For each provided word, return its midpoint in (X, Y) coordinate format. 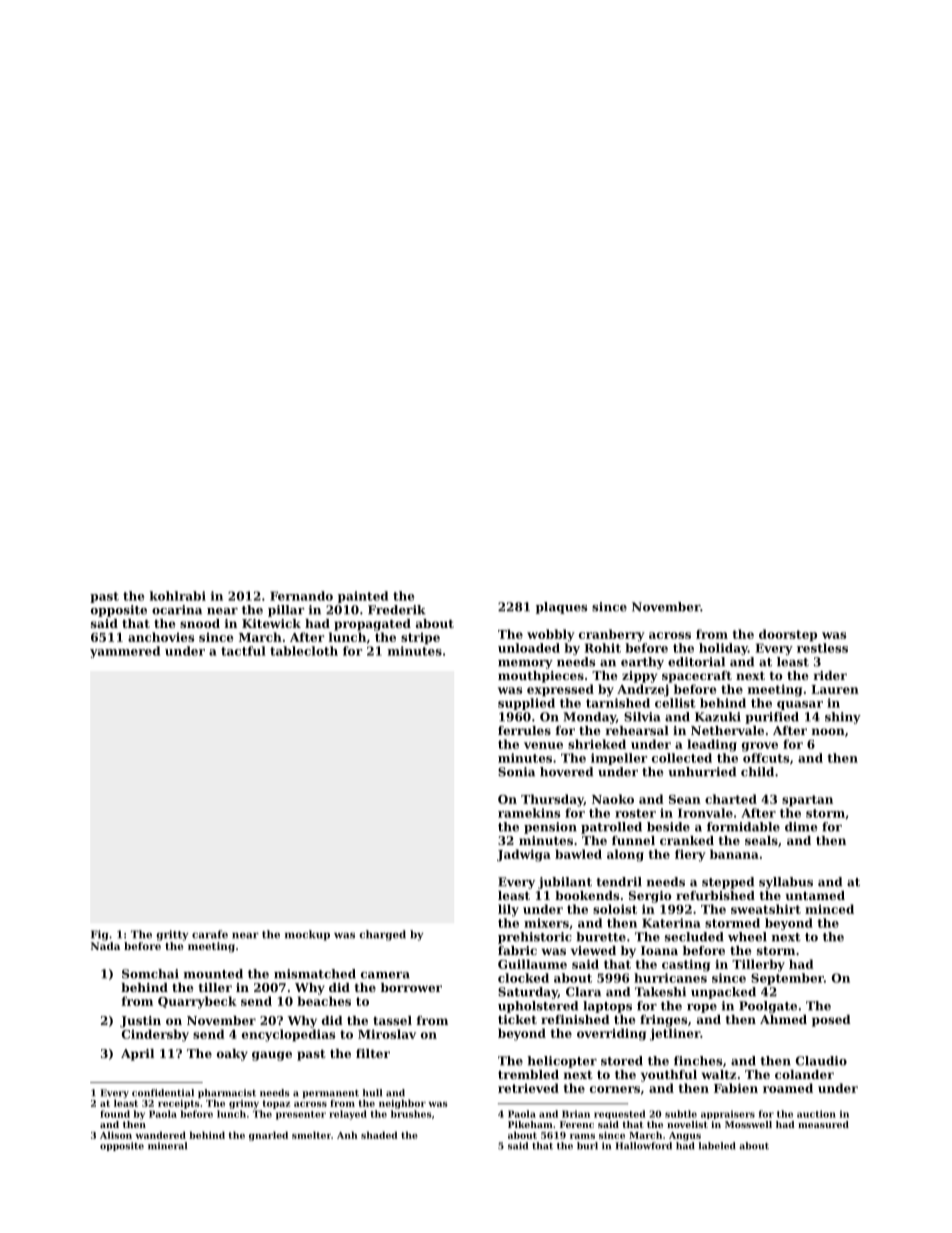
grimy (244, 1104)
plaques (561, 608)
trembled (528, 1074)
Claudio (821, 1061)
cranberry (612, 635)
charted (731, 799)
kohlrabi (178, 596)
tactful (243, 651)
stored (622, 1061)
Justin (140, 1022)
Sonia (516, 772)
